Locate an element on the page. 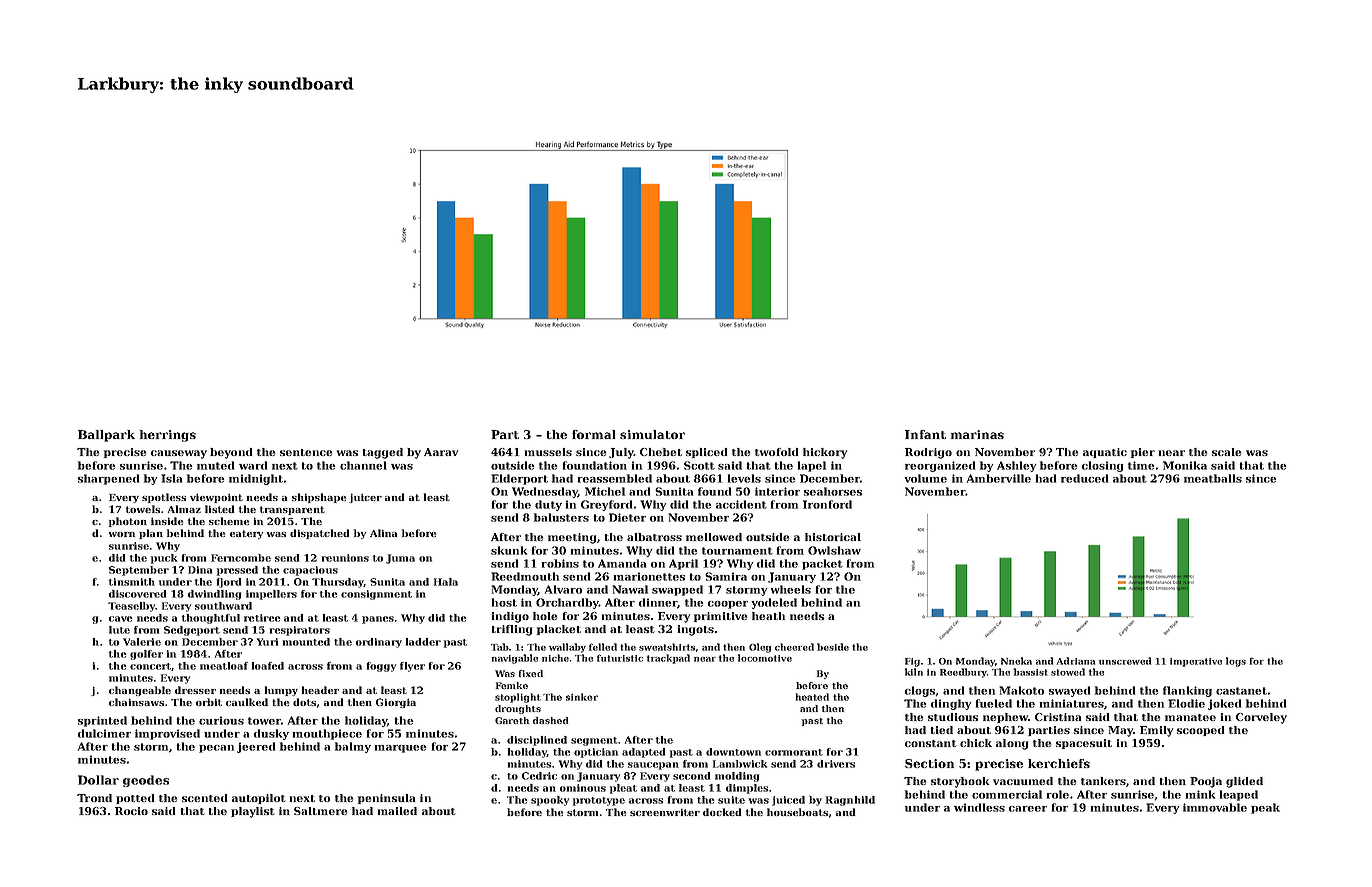 Image resolution: width=1372 pixels, height=887 pixels. Owlshaw is located at coordinates (834, 550).
